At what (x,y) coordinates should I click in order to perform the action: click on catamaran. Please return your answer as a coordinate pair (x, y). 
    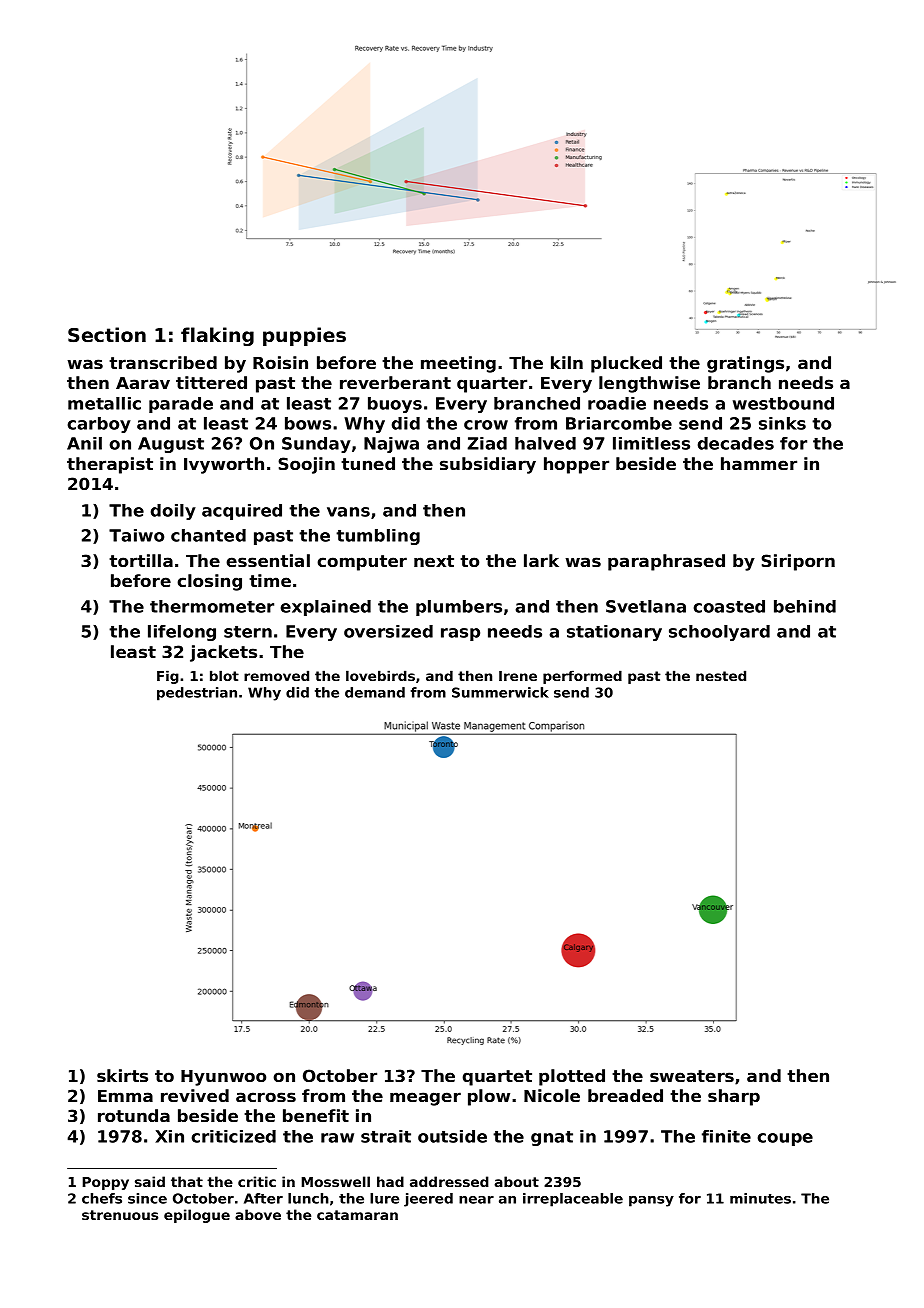
    Looking at the image, I should click on (357, 1215).
